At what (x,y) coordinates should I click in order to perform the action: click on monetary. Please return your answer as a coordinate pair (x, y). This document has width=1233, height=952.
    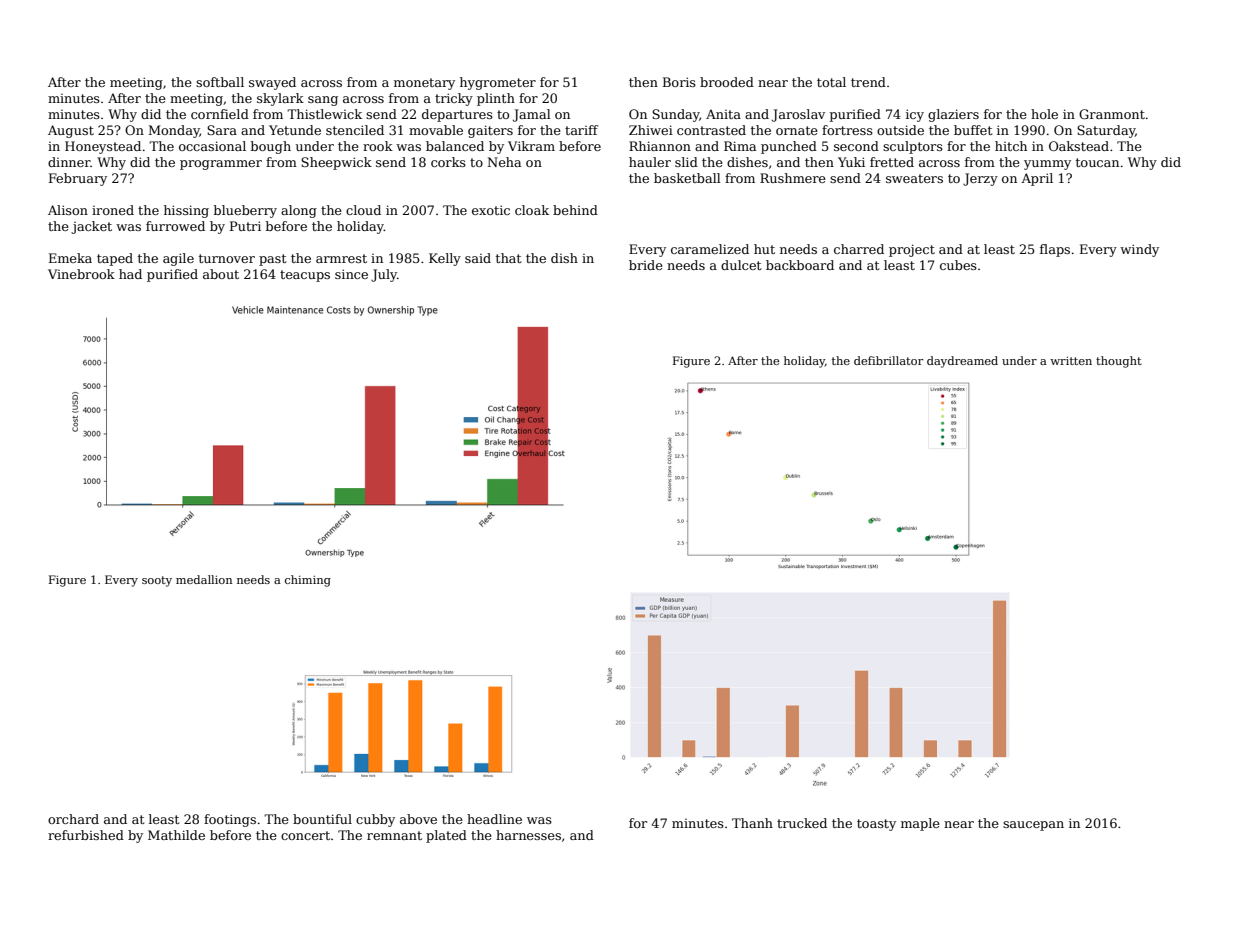
    Looking at the image, I should click on (424, 84).
